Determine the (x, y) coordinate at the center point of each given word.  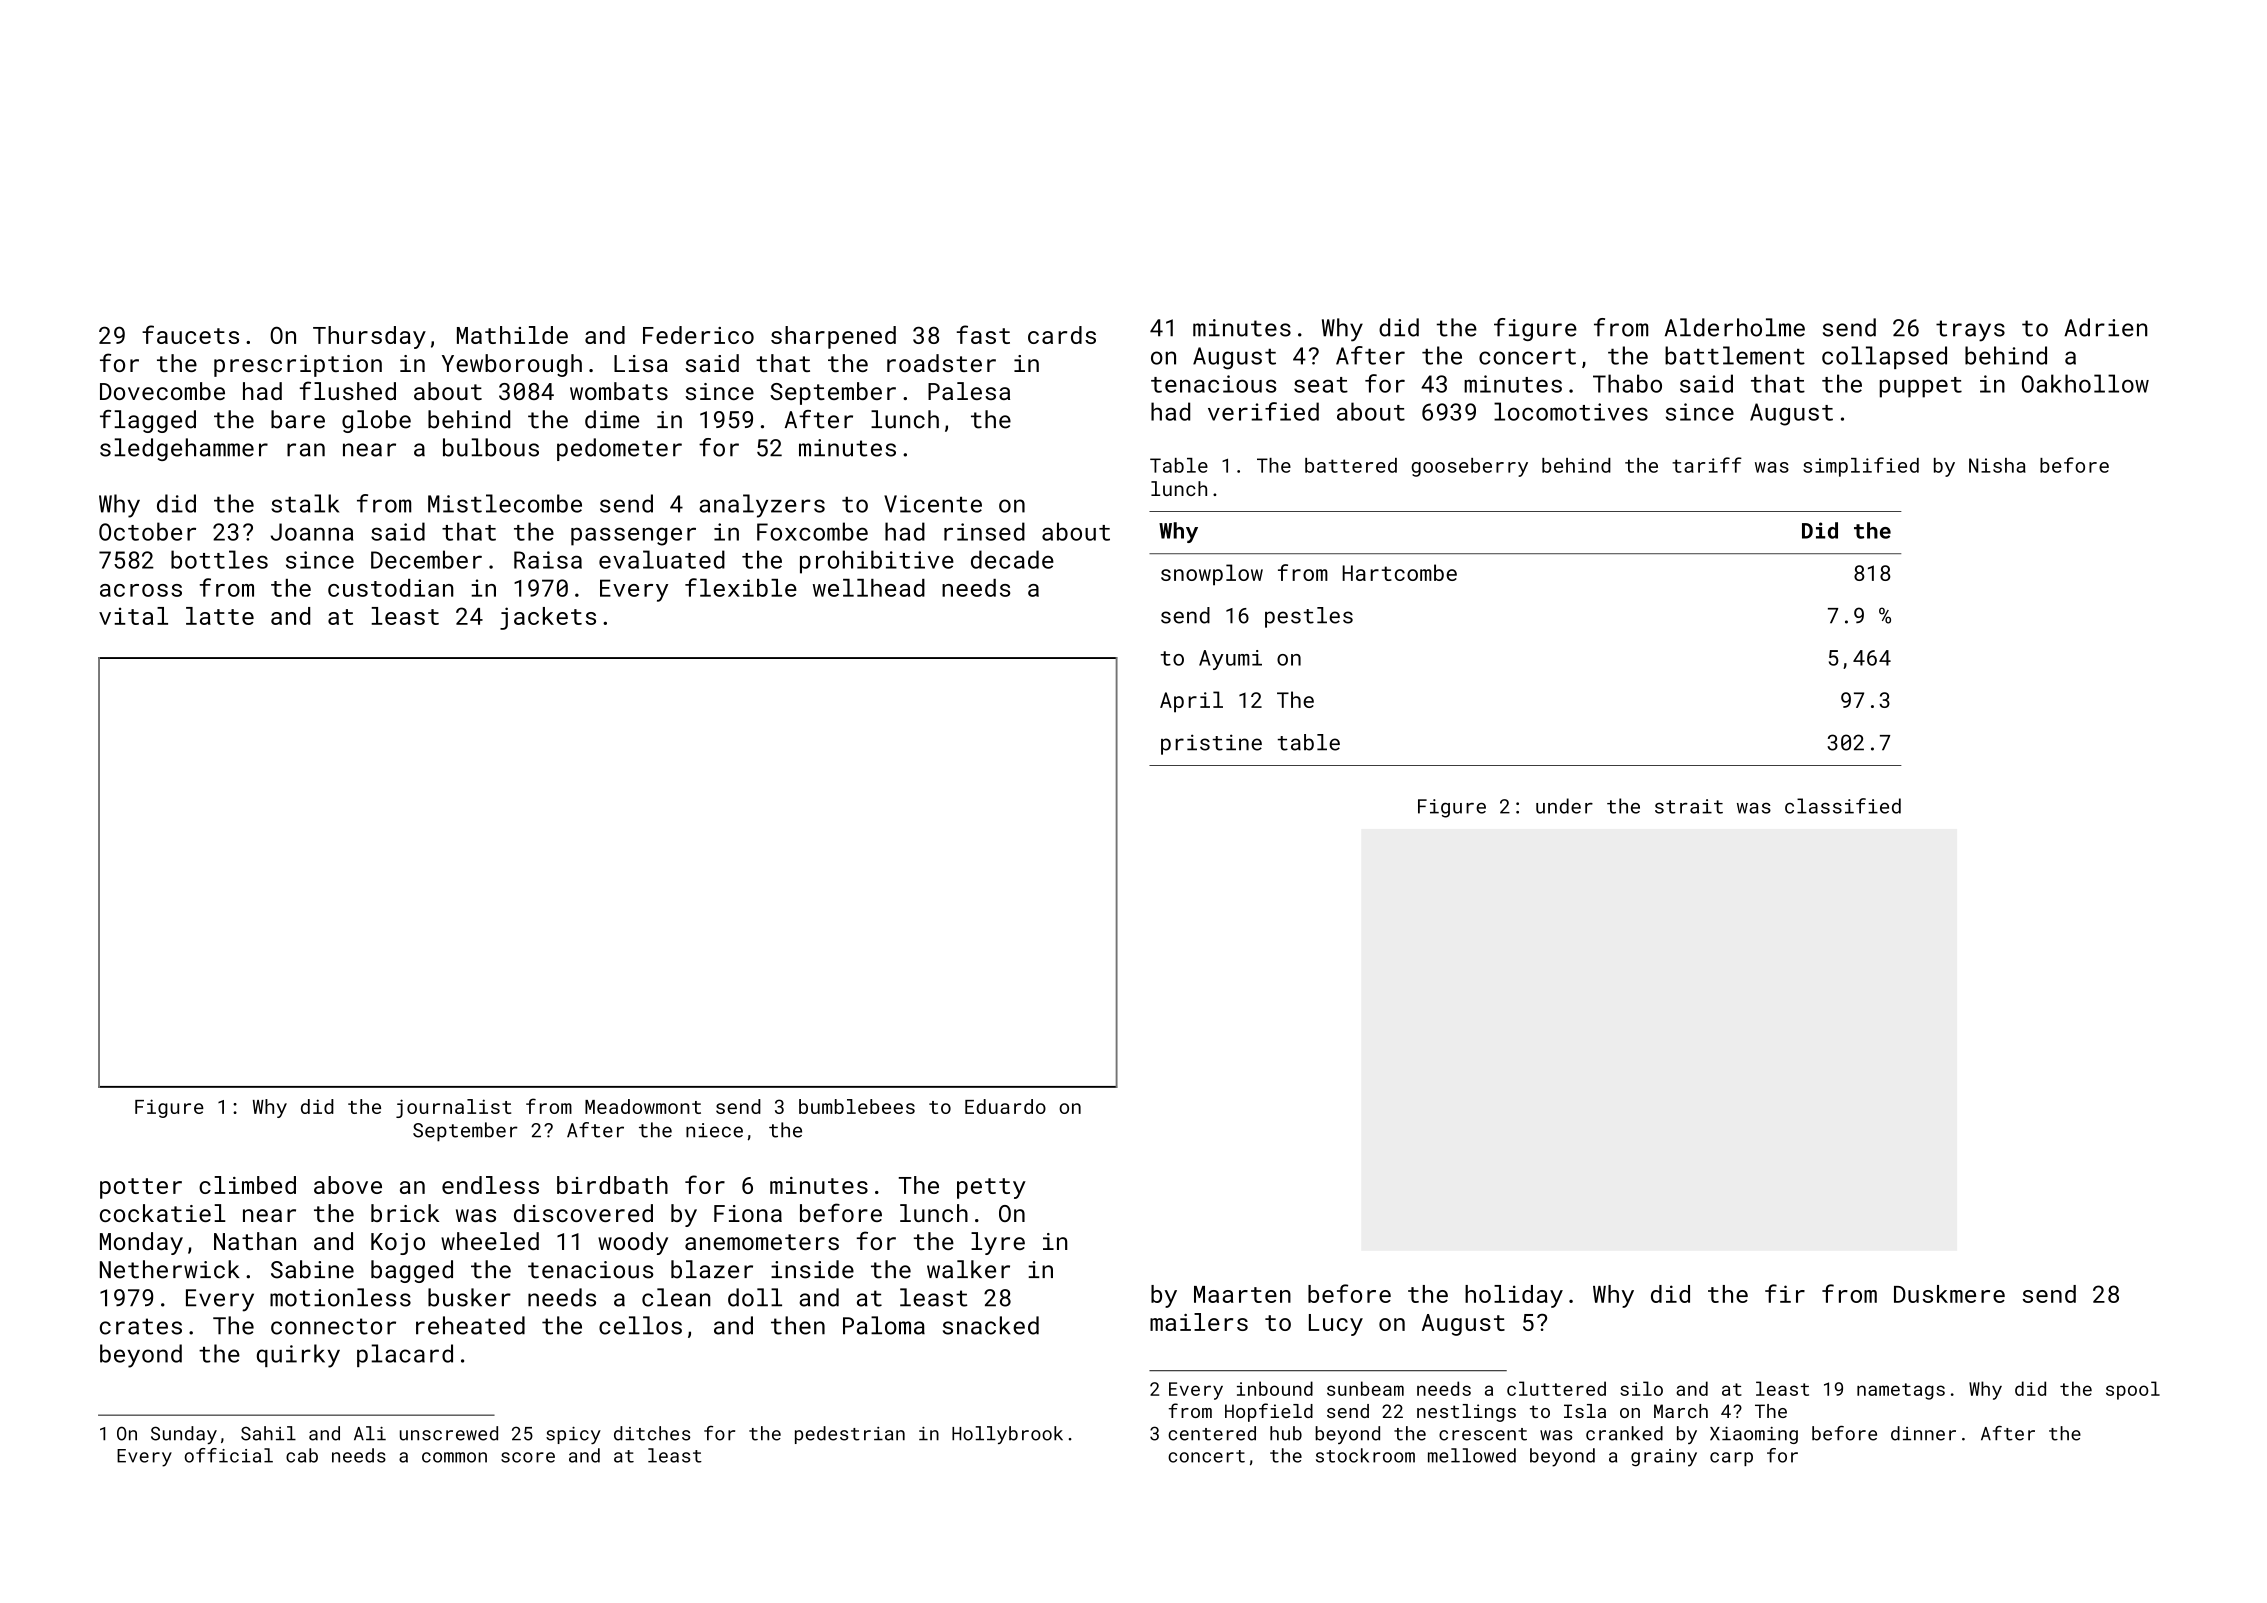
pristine (1211, 744)
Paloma (884, 1325)
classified (1843, 806)
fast (983, 334)
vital (133, 616)
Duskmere (1949, 1294)
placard (405, 1355)
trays (1970, 331)
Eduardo (1005, 1106)
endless (490, 1185)
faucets (190, 334)
